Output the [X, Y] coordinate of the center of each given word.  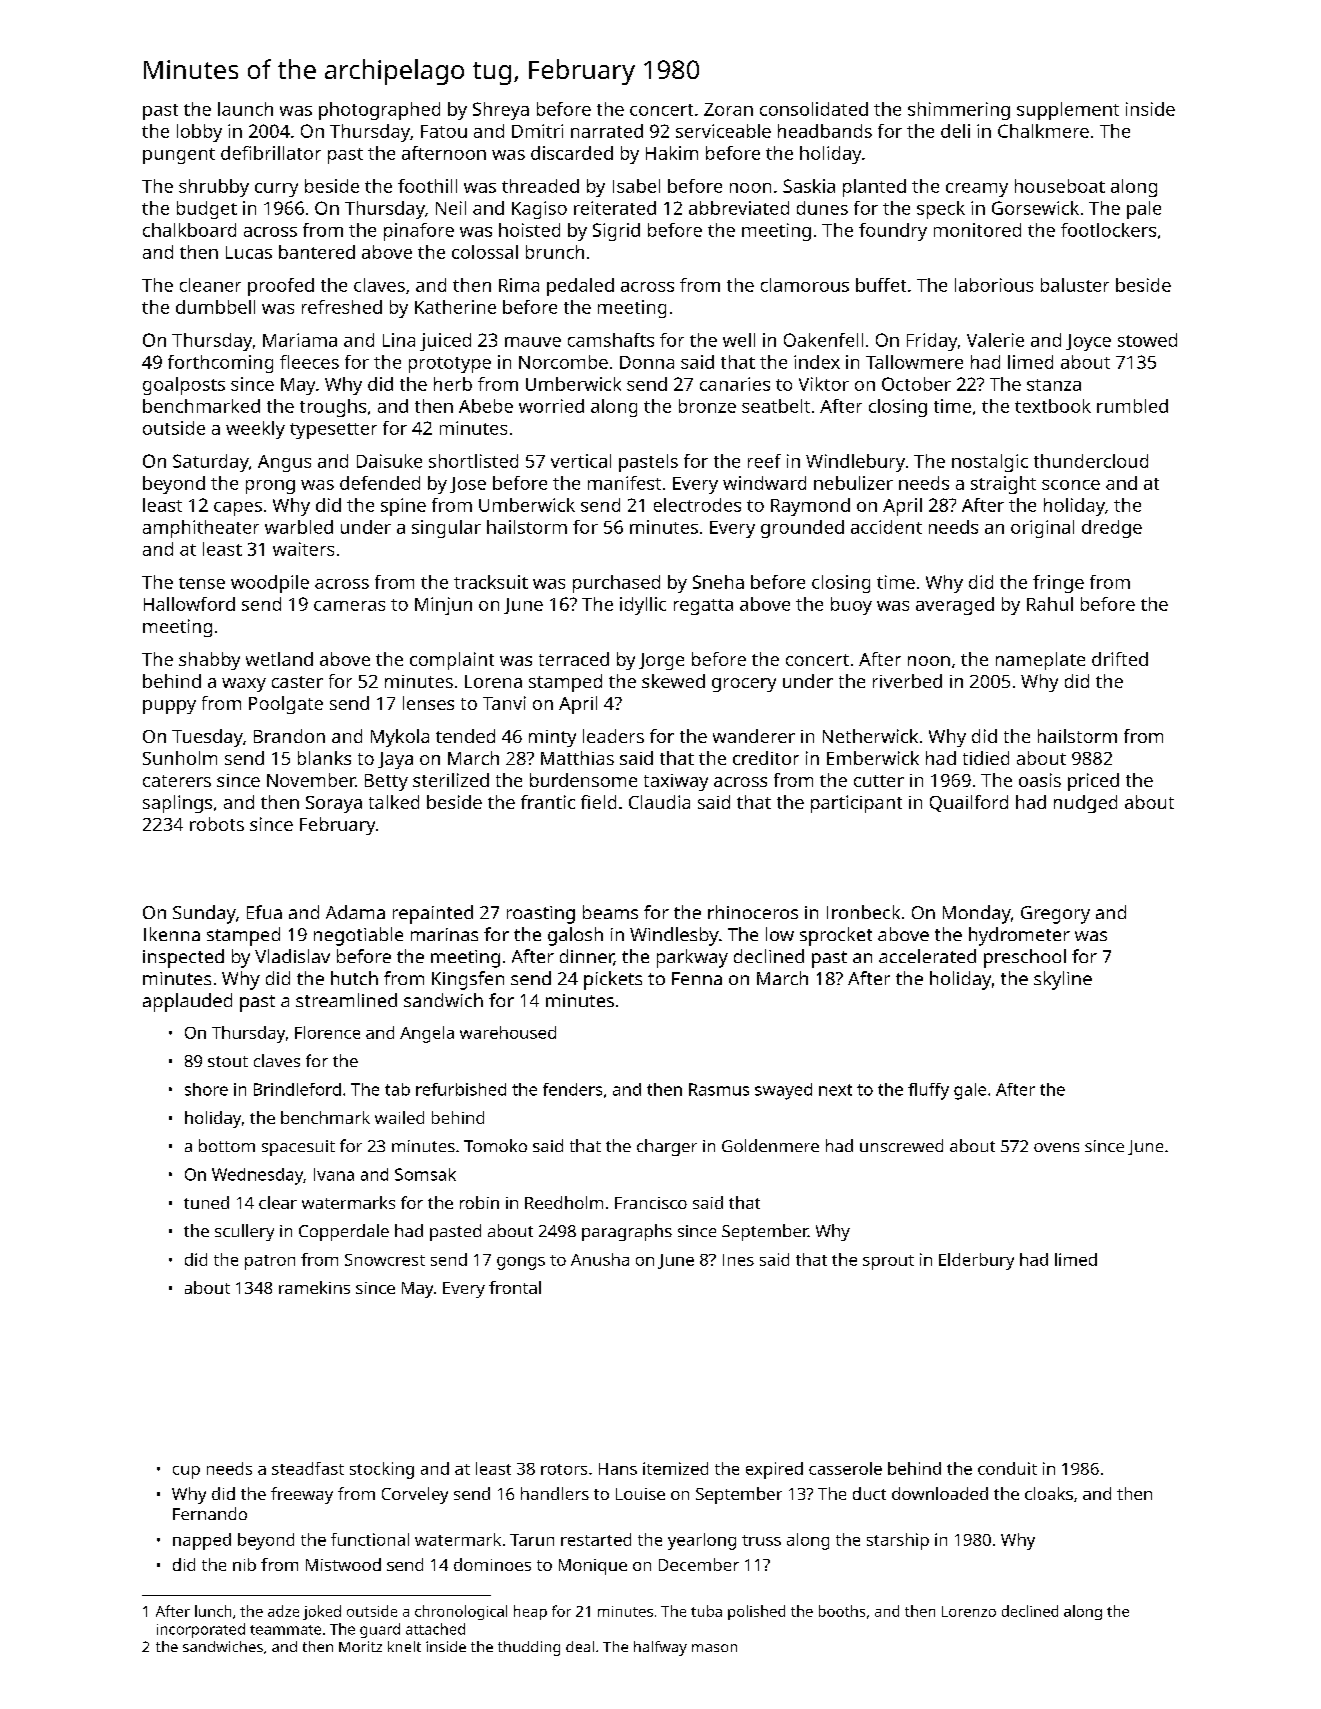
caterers [177, 781]
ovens [1056, 1147]
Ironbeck [863, 912]
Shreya [501, 111]
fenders [572, 1089]
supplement [1068, 111]
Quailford [969, 803]
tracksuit [491, 582]
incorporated [201, 1630]
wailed [399, 1117]
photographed [379, 111]
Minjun [443, 606]
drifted [1120, 659]
